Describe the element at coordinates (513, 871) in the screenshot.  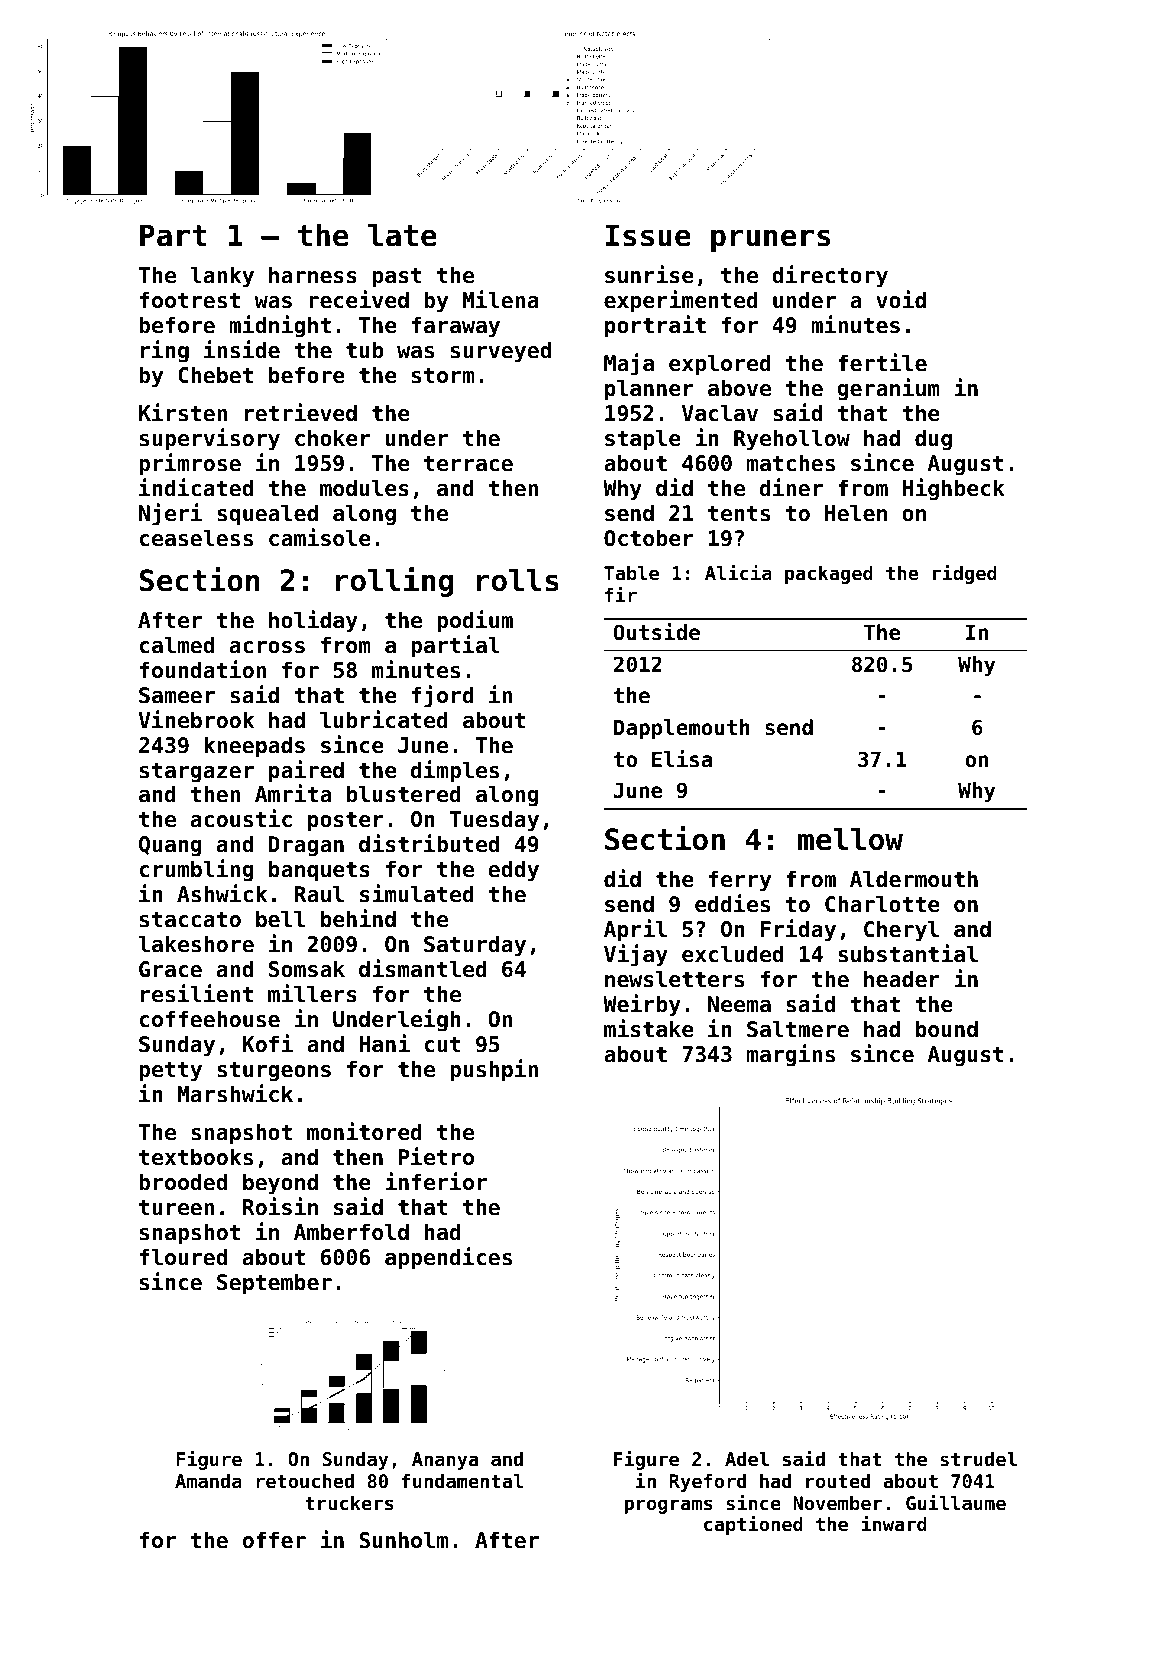
I see `eddy` at that location.
